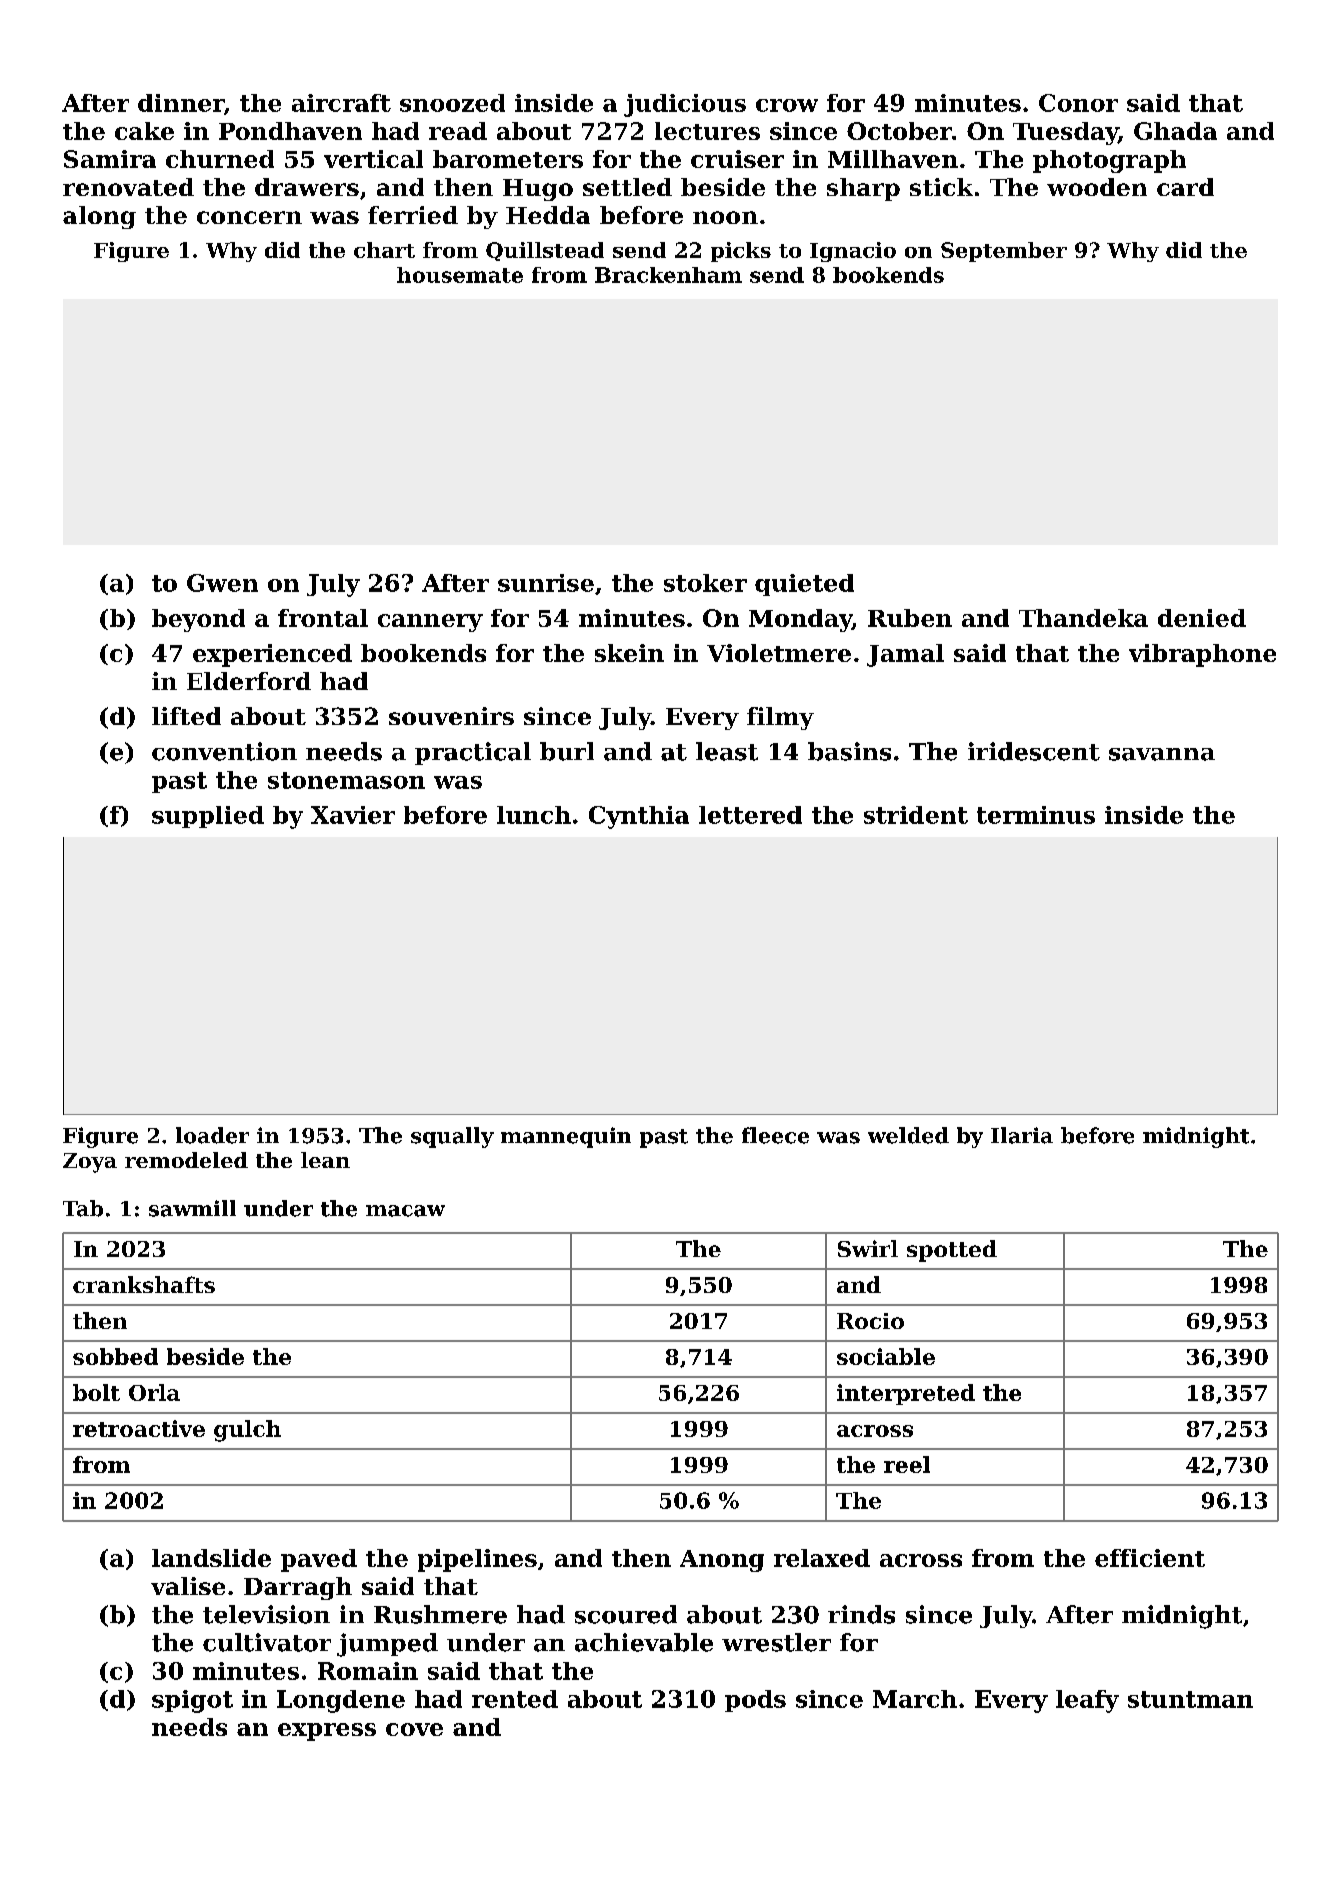 This image has height=1896, width=1341. What do you see at coordinates (452, 1137) in the image?
I see `squally` at bounding box center [452, 1137].
